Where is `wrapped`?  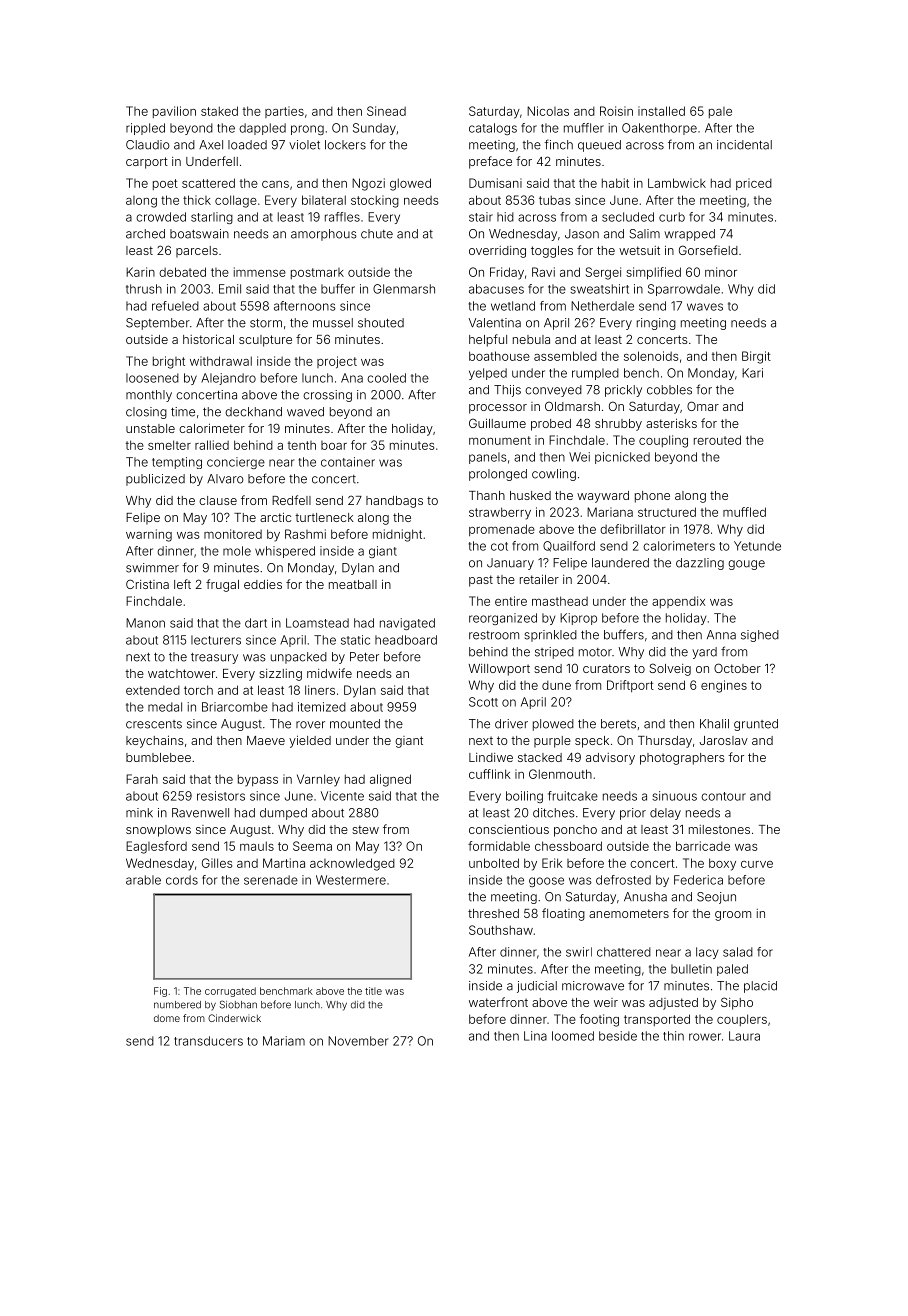
wrapped is located at coordinates (689, 235).
